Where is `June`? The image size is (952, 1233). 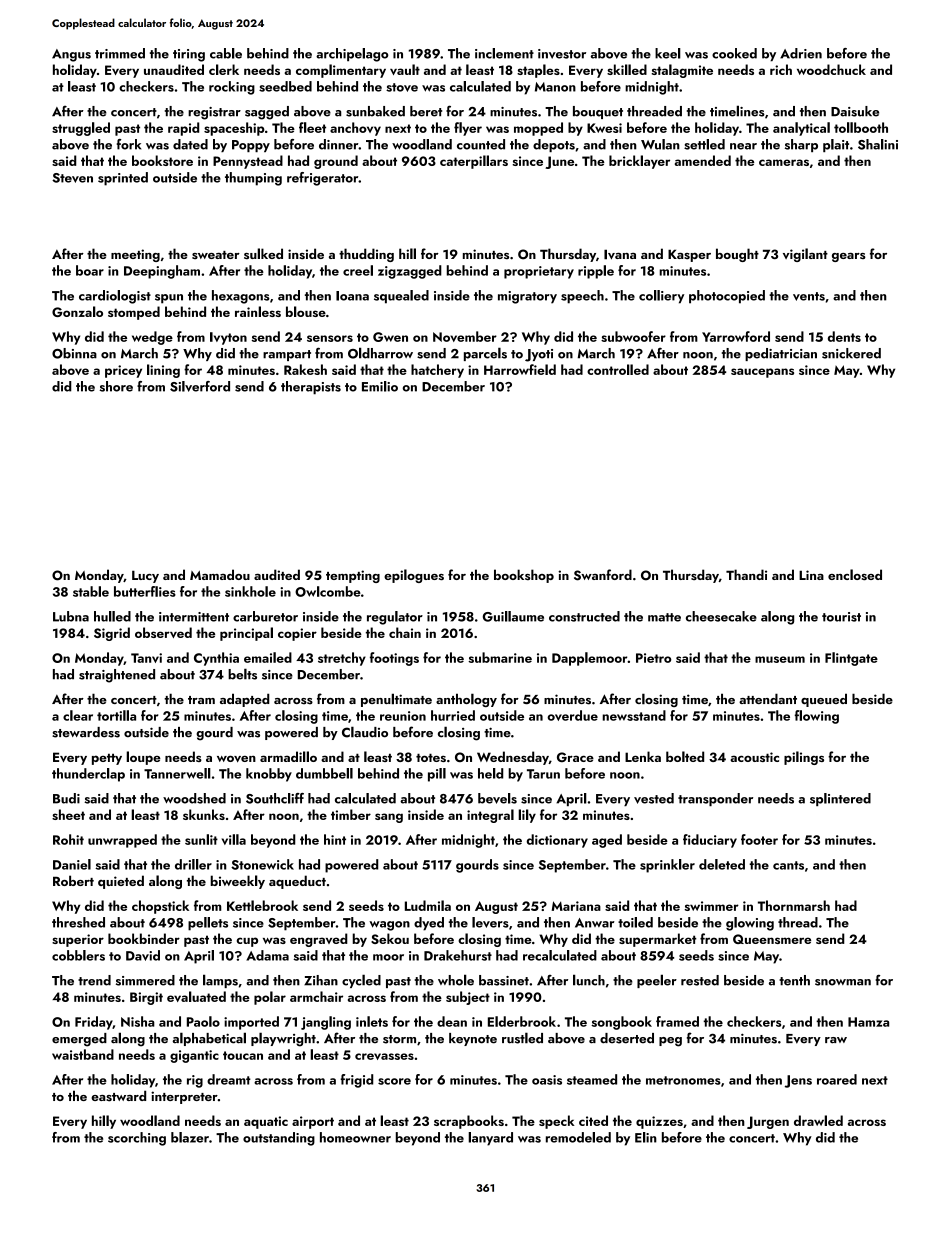 June is located at coordinates (559, 162).
